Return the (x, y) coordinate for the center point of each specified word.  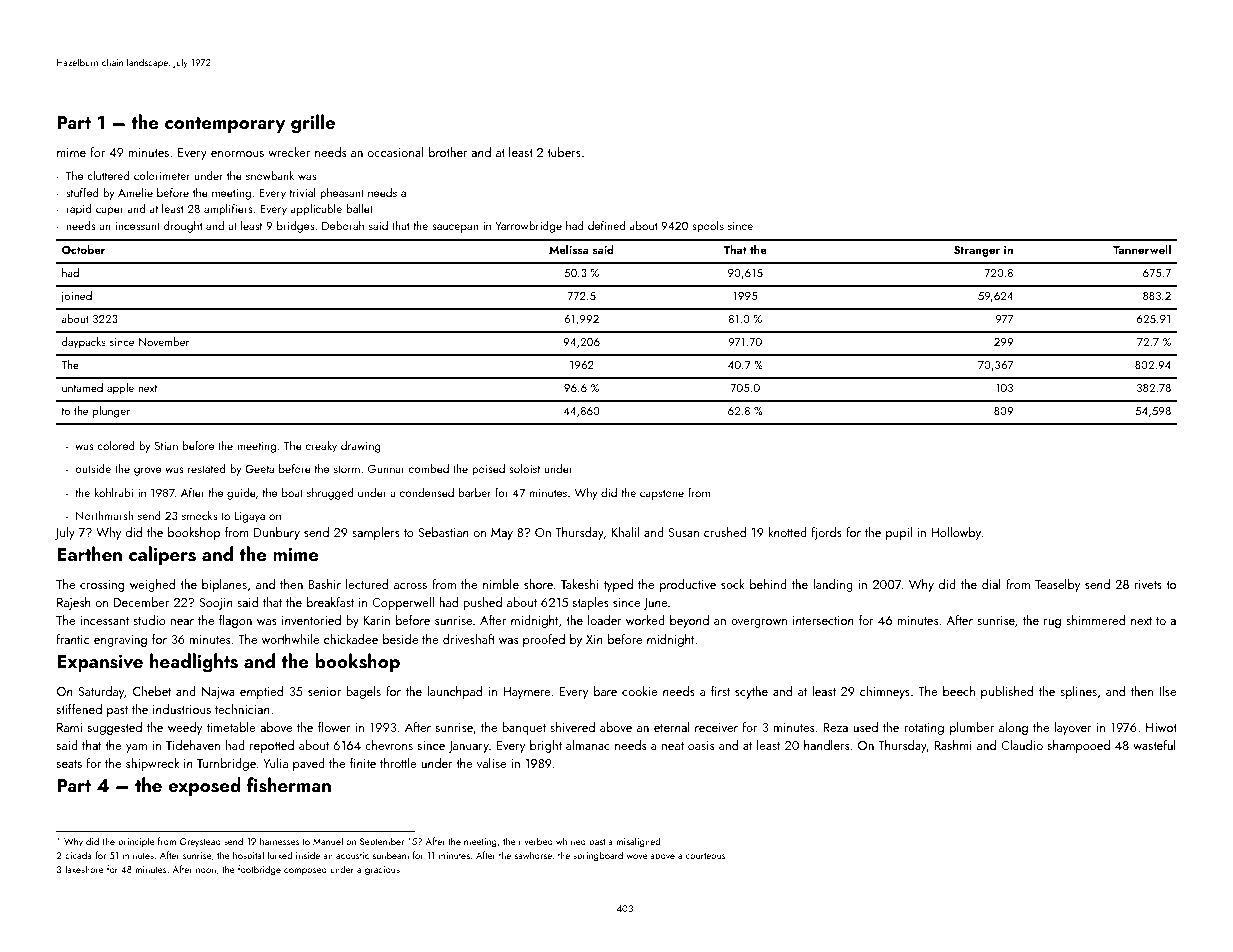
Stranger (977, 251)
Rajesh (74, 603)
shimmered (1095, 620)
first (720, 691)
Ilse (1167, 691)
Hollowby (956, 533)
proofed (544, 640)
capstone (662, 495)
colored (116, 445)
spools (708, 227)
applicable (316, 210)
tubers (564, 152)
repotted (272, 746)
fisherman (289, 785)
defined (606, 225)
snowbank (270, 175)
